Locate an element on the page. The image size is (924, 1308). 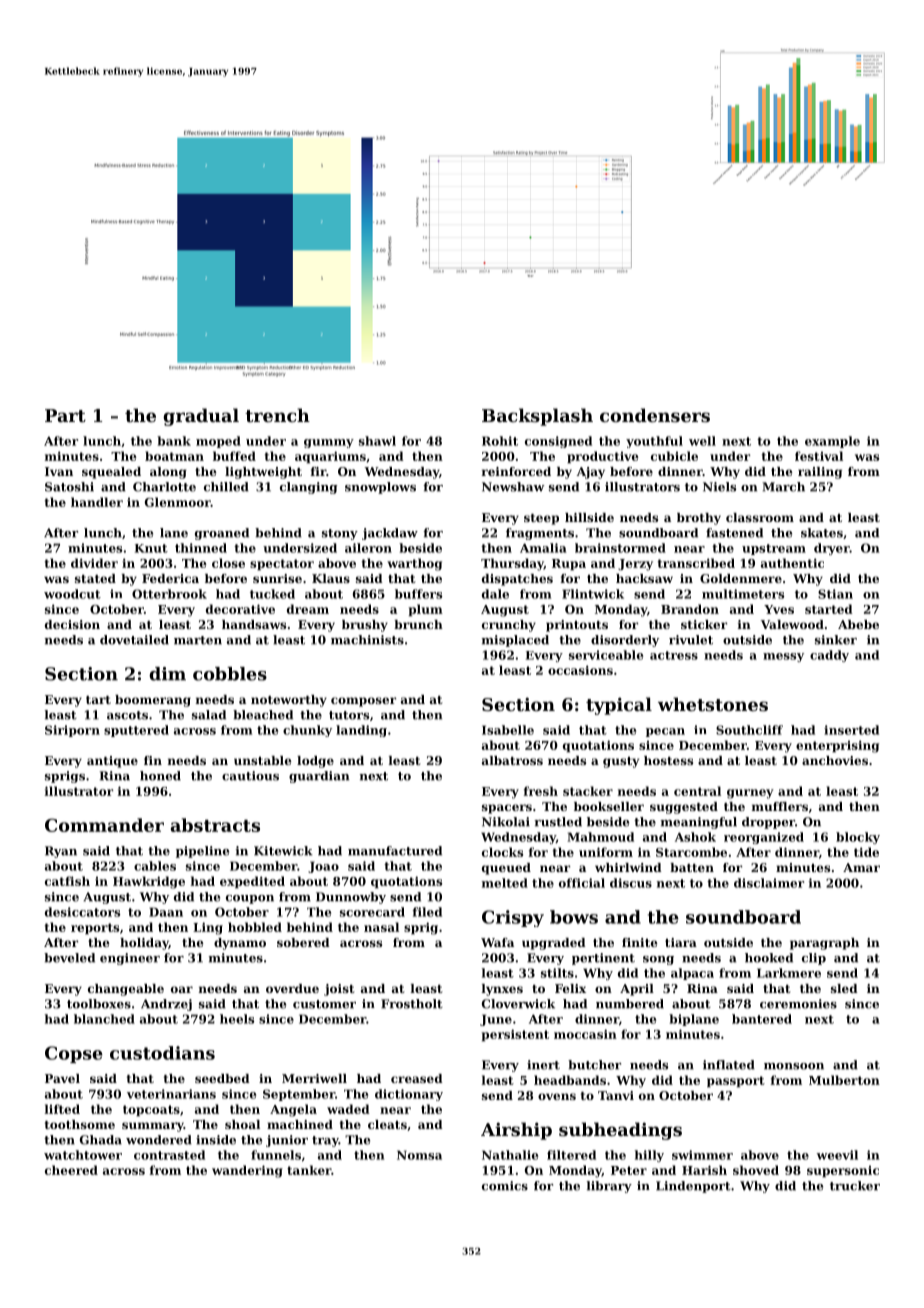
Stian is located at coordinates (835, 594).
